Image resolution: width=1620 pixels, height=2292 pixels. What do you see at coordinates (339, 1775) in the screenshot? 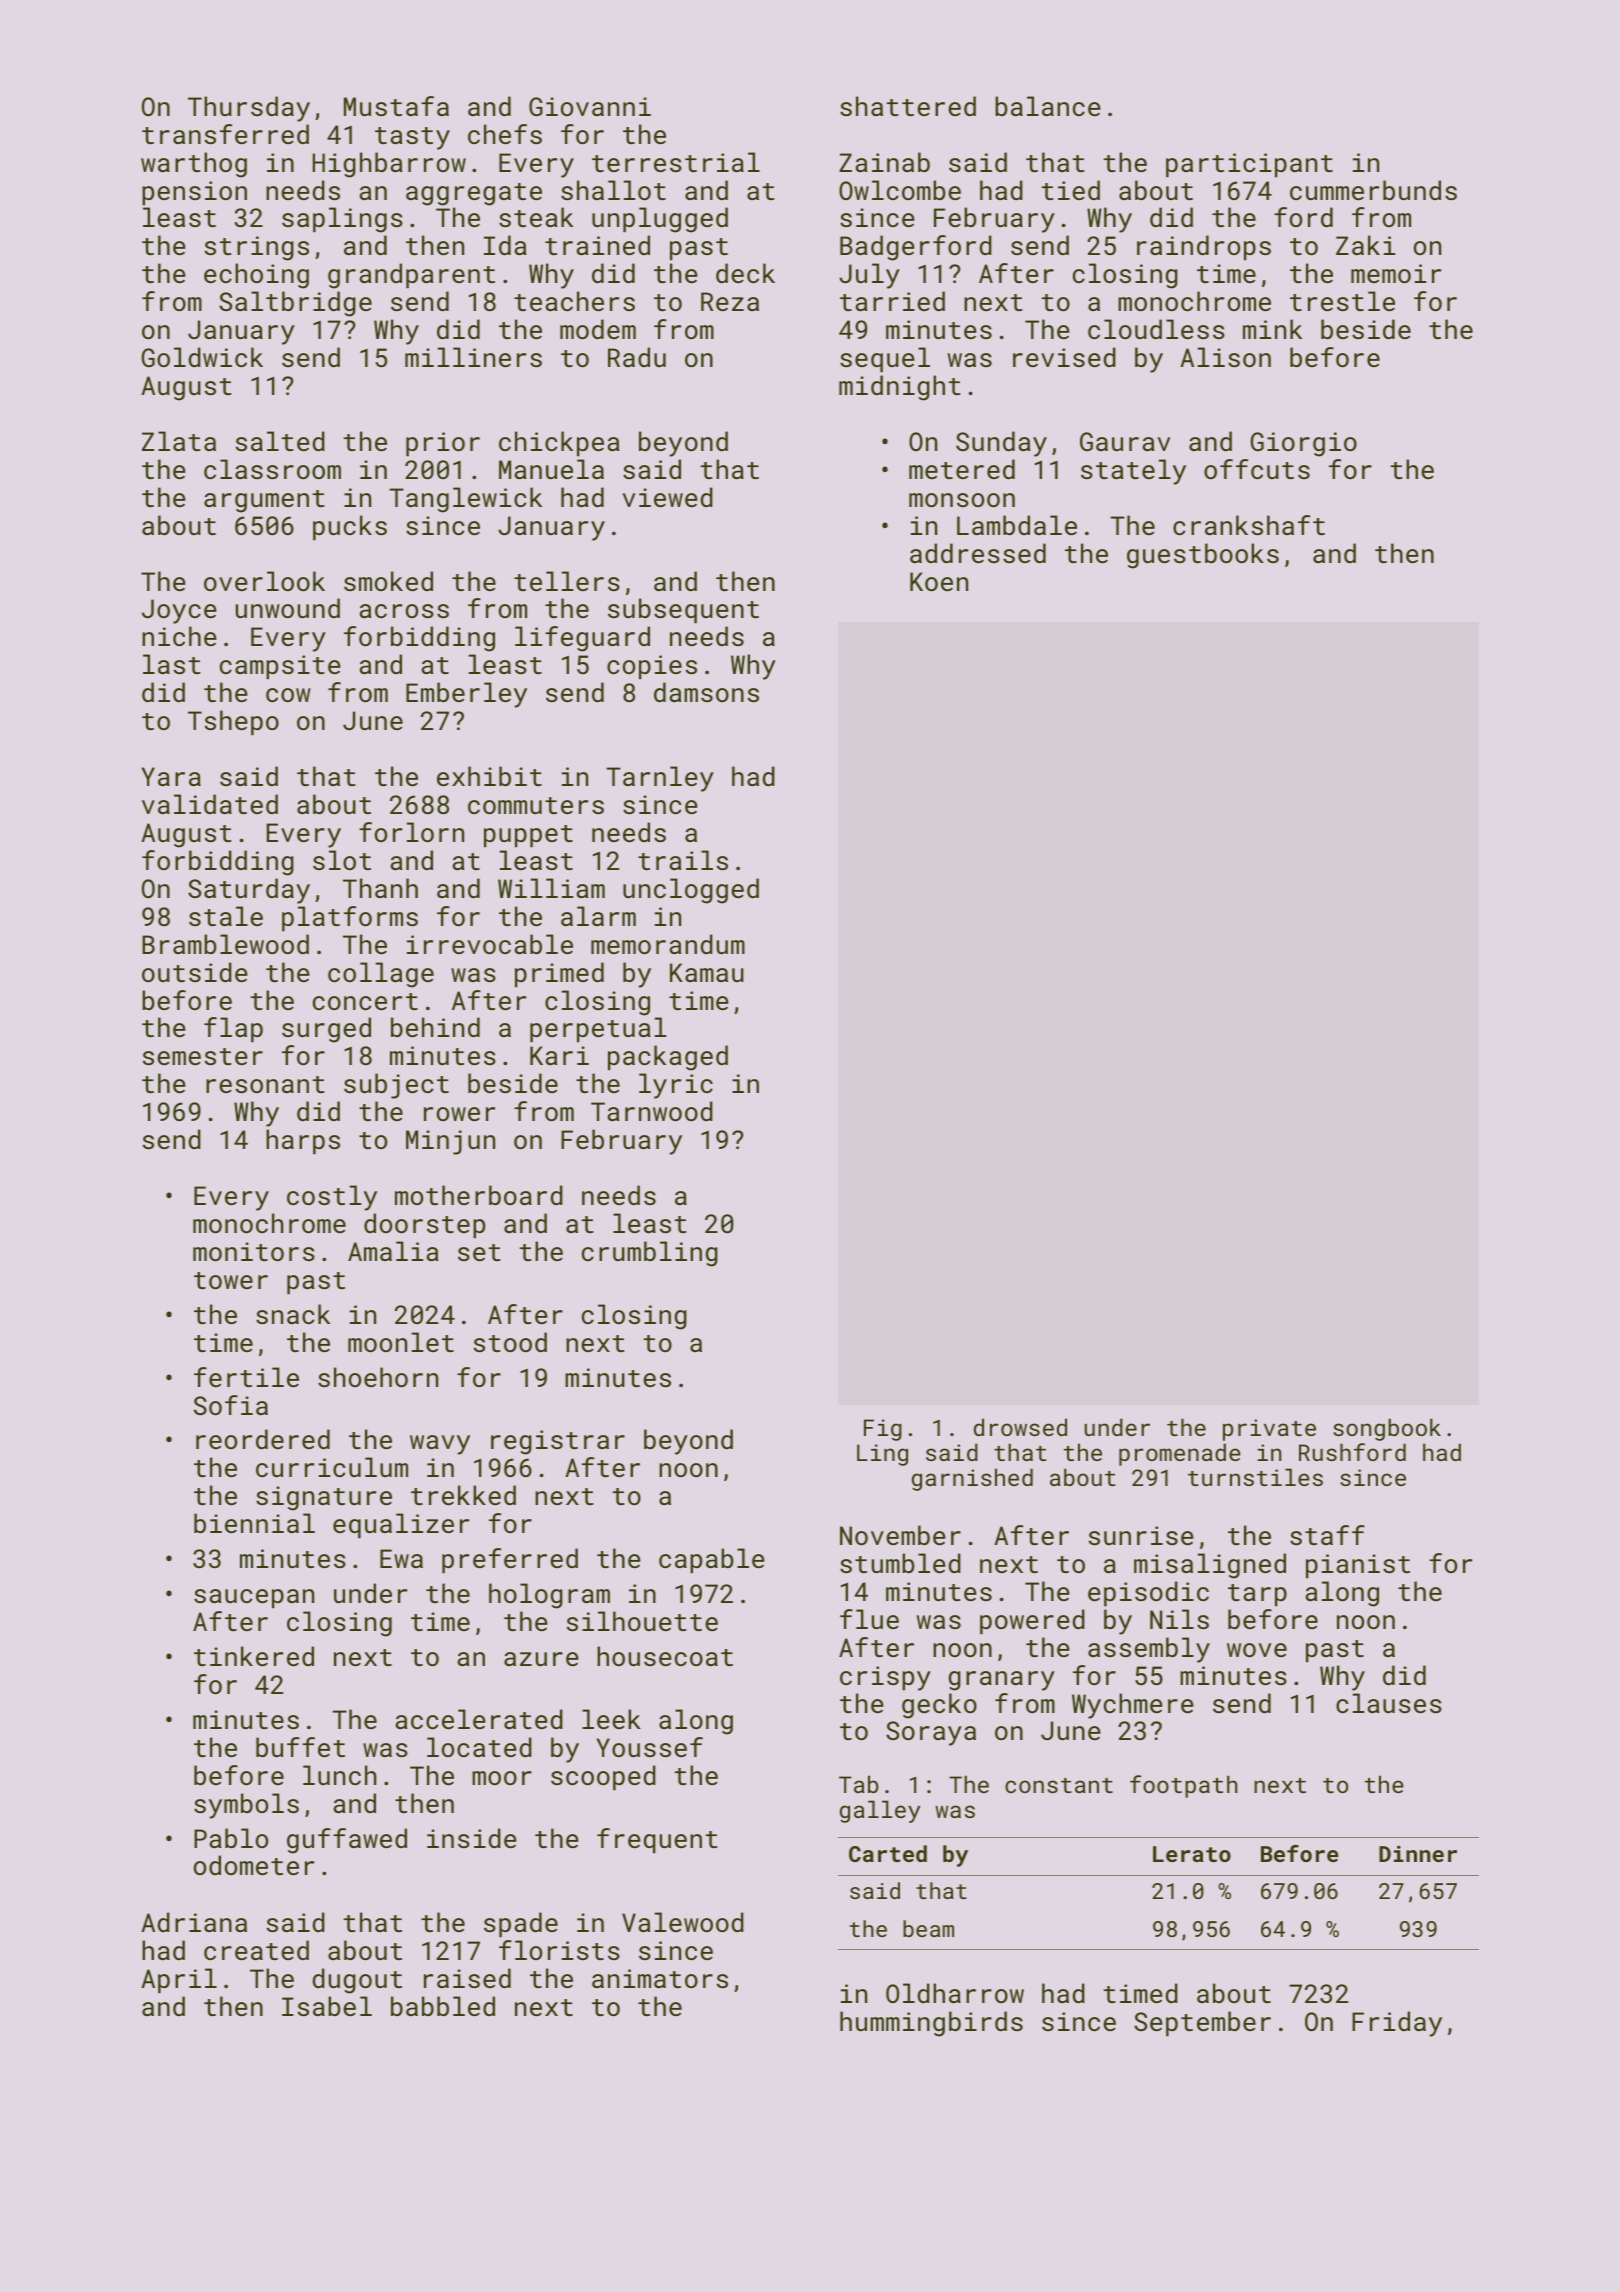
I see `lunch` at bounding box center [339, 1775].
